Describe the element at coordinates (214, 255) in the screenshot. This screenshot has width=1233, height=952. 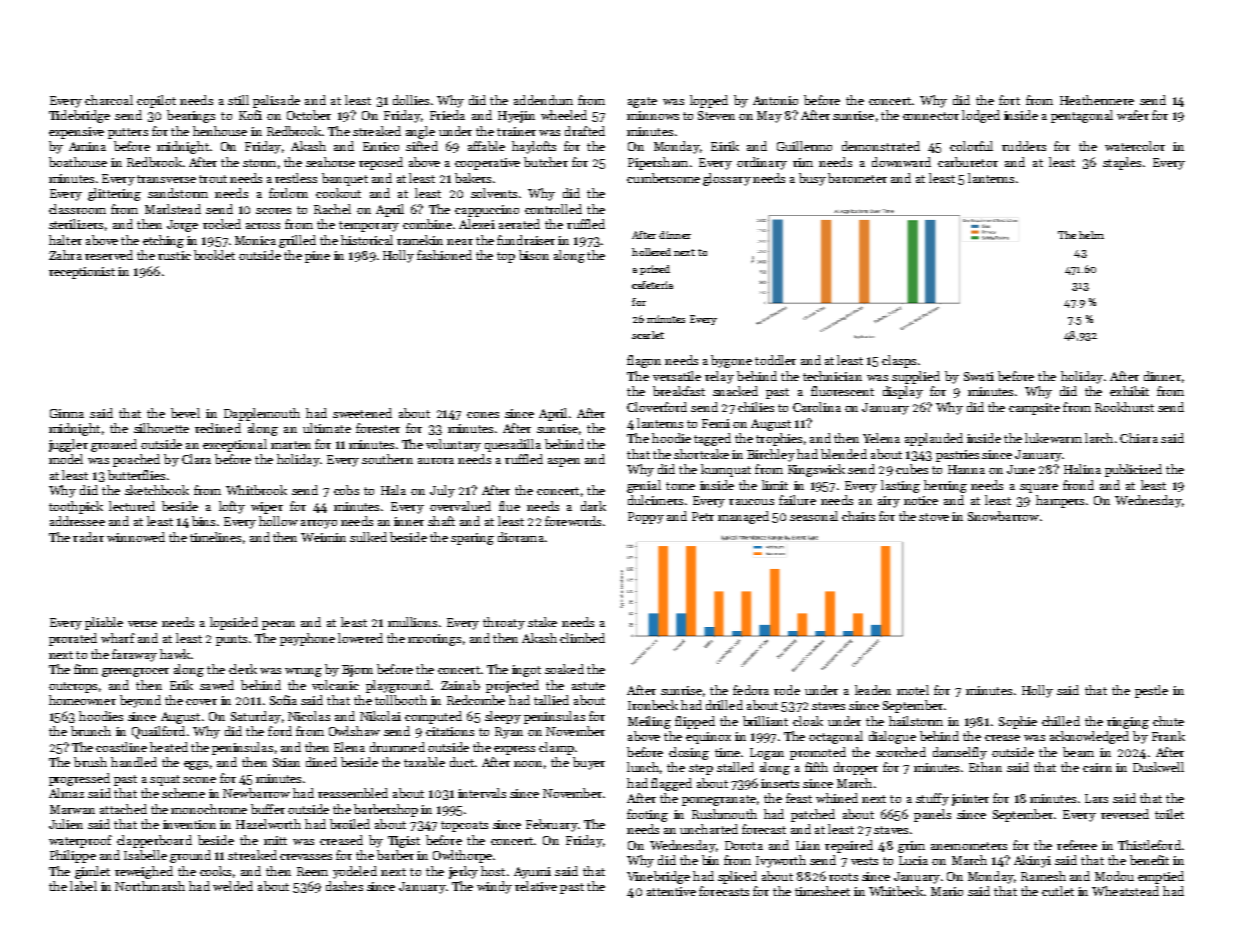
I see `booklet` at that location.
